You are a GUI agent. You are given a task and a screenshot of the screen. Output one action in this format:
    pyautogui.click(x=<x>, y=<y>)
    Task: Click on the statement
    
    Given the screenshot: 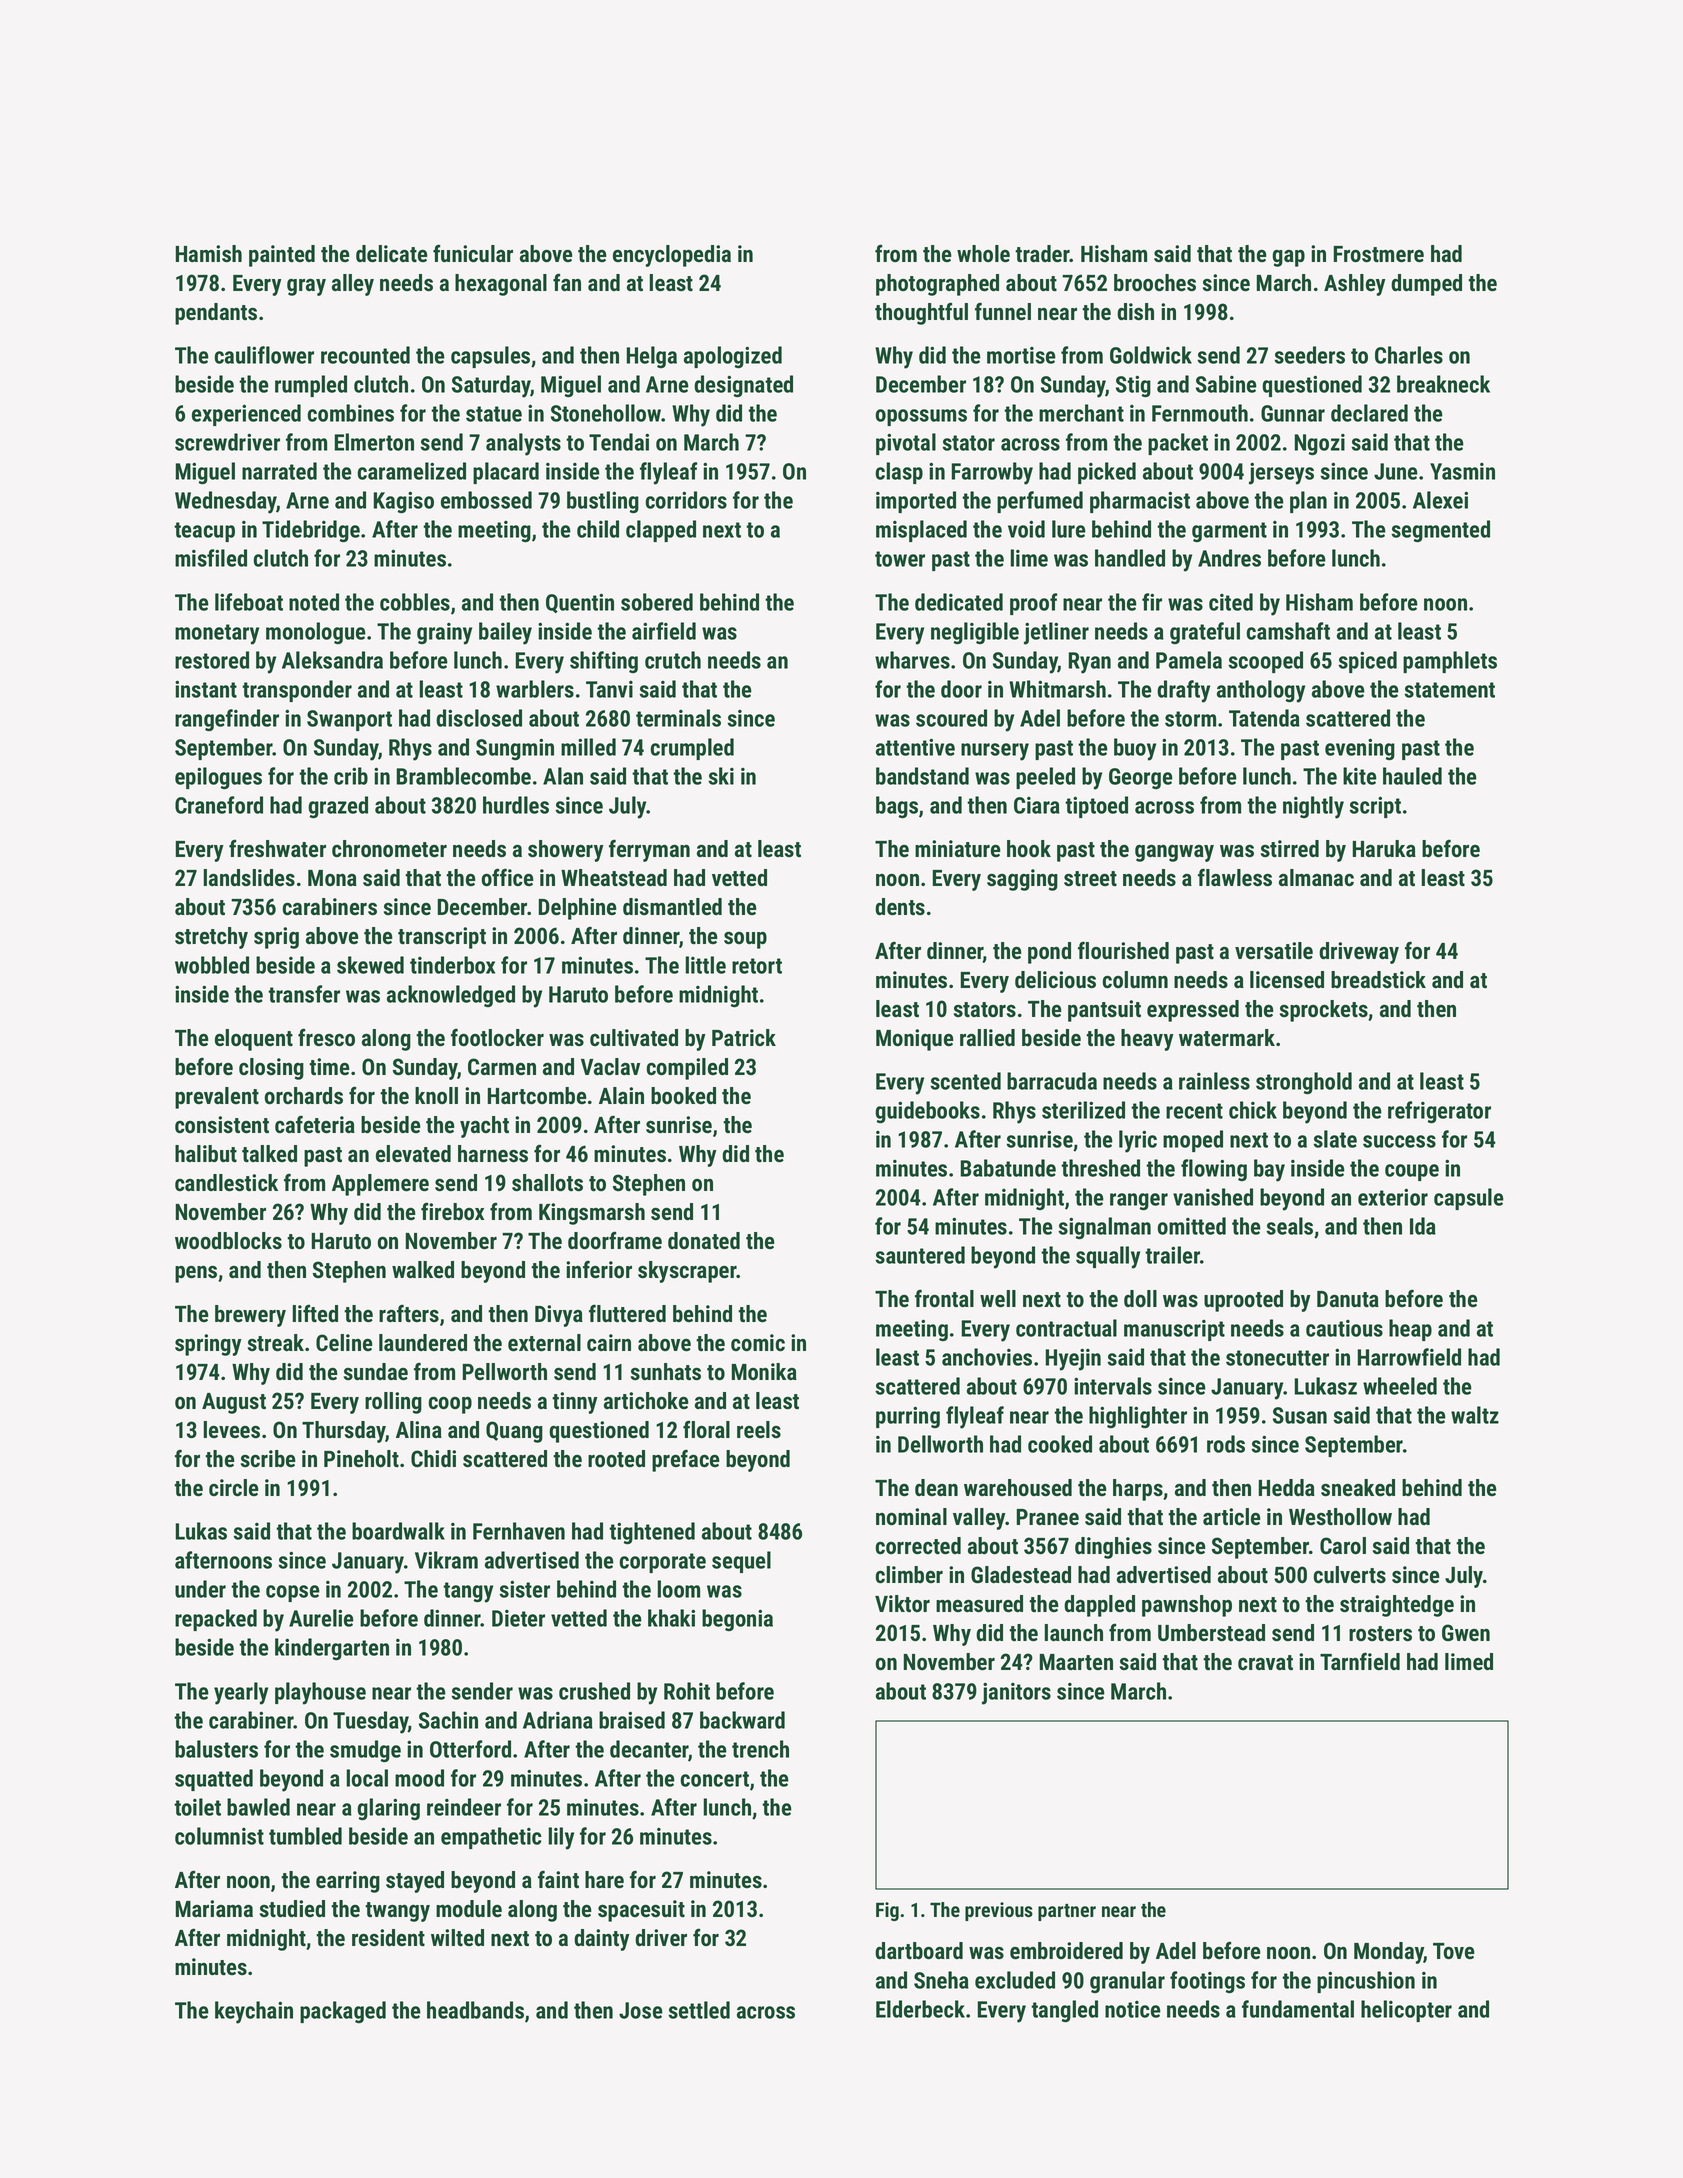 What is the action you would take?
    pyautogui.click(x=1449, y=690)
